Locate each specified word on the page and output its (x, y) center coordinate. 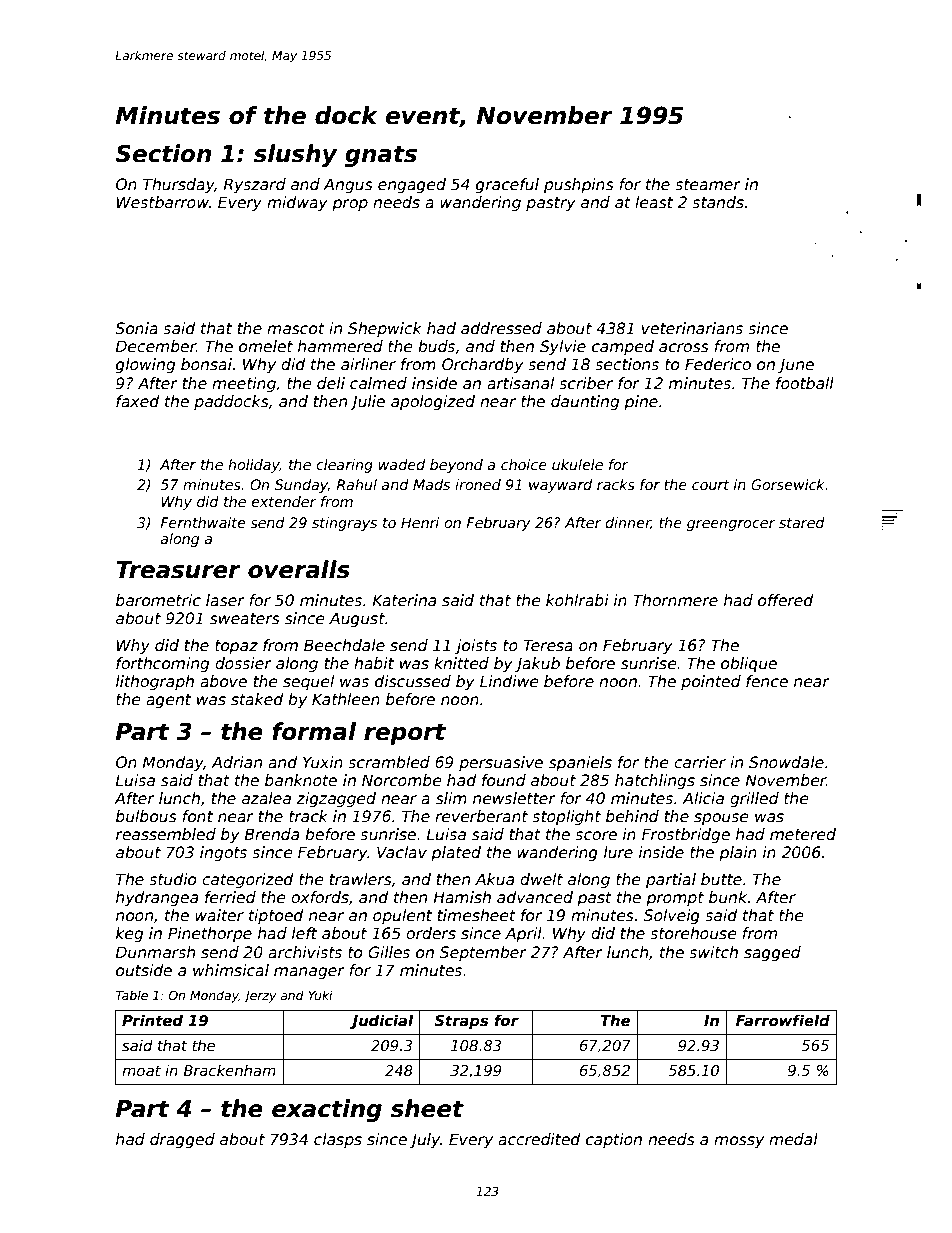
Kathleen (346, 699)
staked (257, 699)
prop (350, 205)
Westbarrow (163, 202)
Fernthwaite (202, 522)
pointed (711, 682)
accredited (539, 1139)
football (805, 383)
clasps (338, 1140)
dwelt (541, 879)
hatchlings (655, 781)
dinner (628, 523)
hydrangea (157, 898)
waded (402, 464)
